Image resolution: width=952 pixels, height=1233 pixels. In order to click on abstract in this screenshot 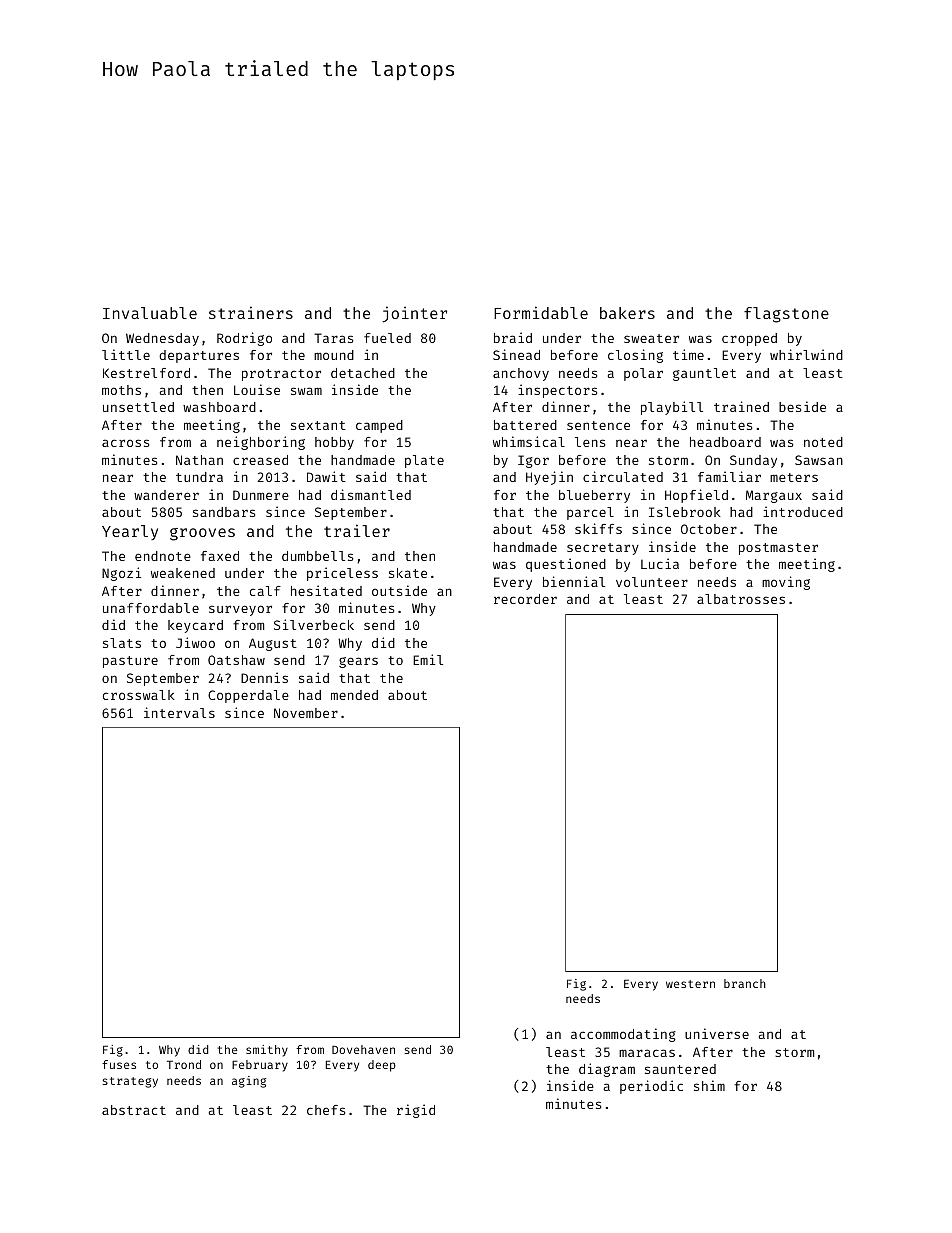, I will do `click(134, 1110)`.
